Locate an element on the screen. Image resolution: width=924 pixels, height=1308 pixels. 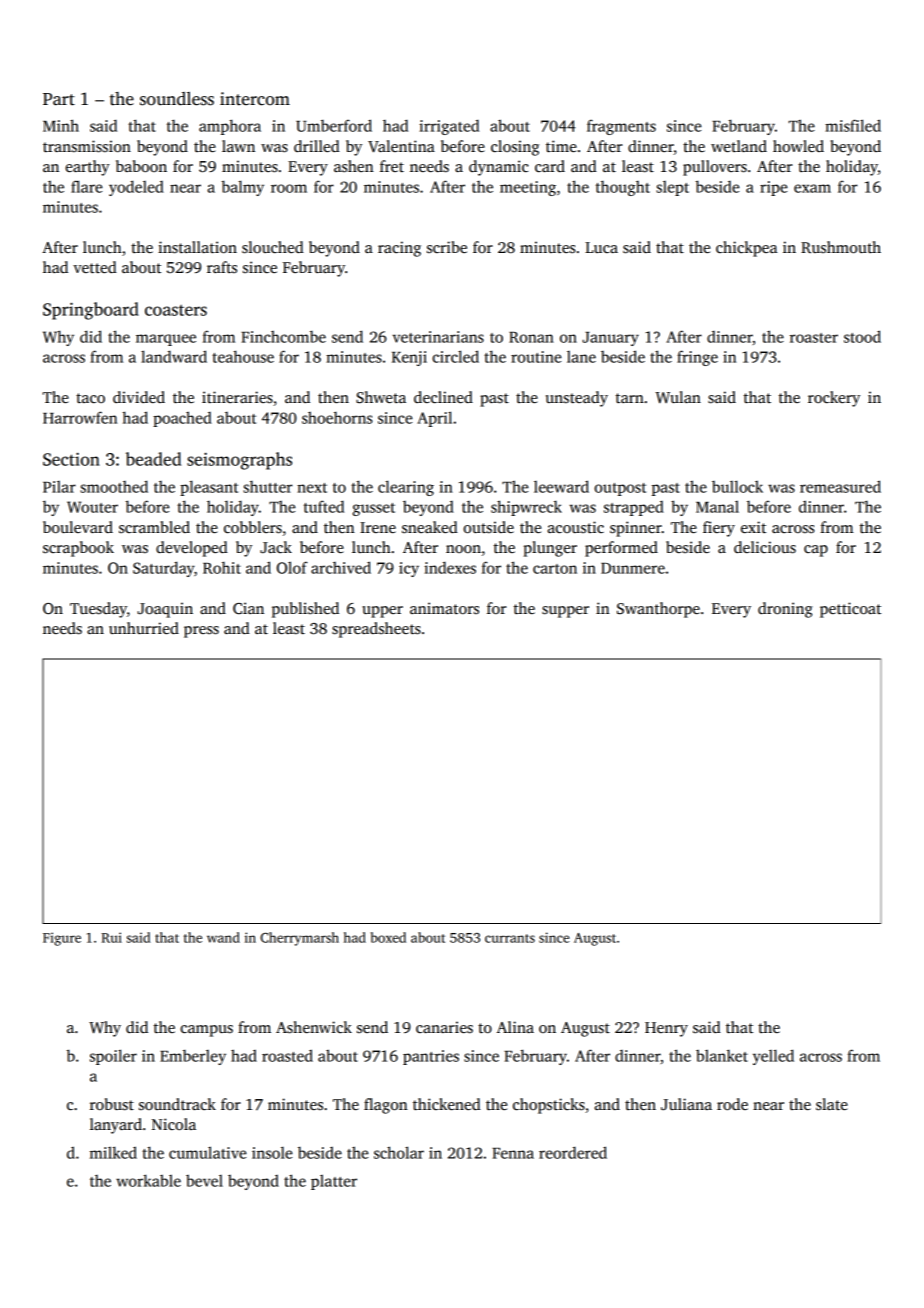
Fenna is located at coordinates (513, 1153).
